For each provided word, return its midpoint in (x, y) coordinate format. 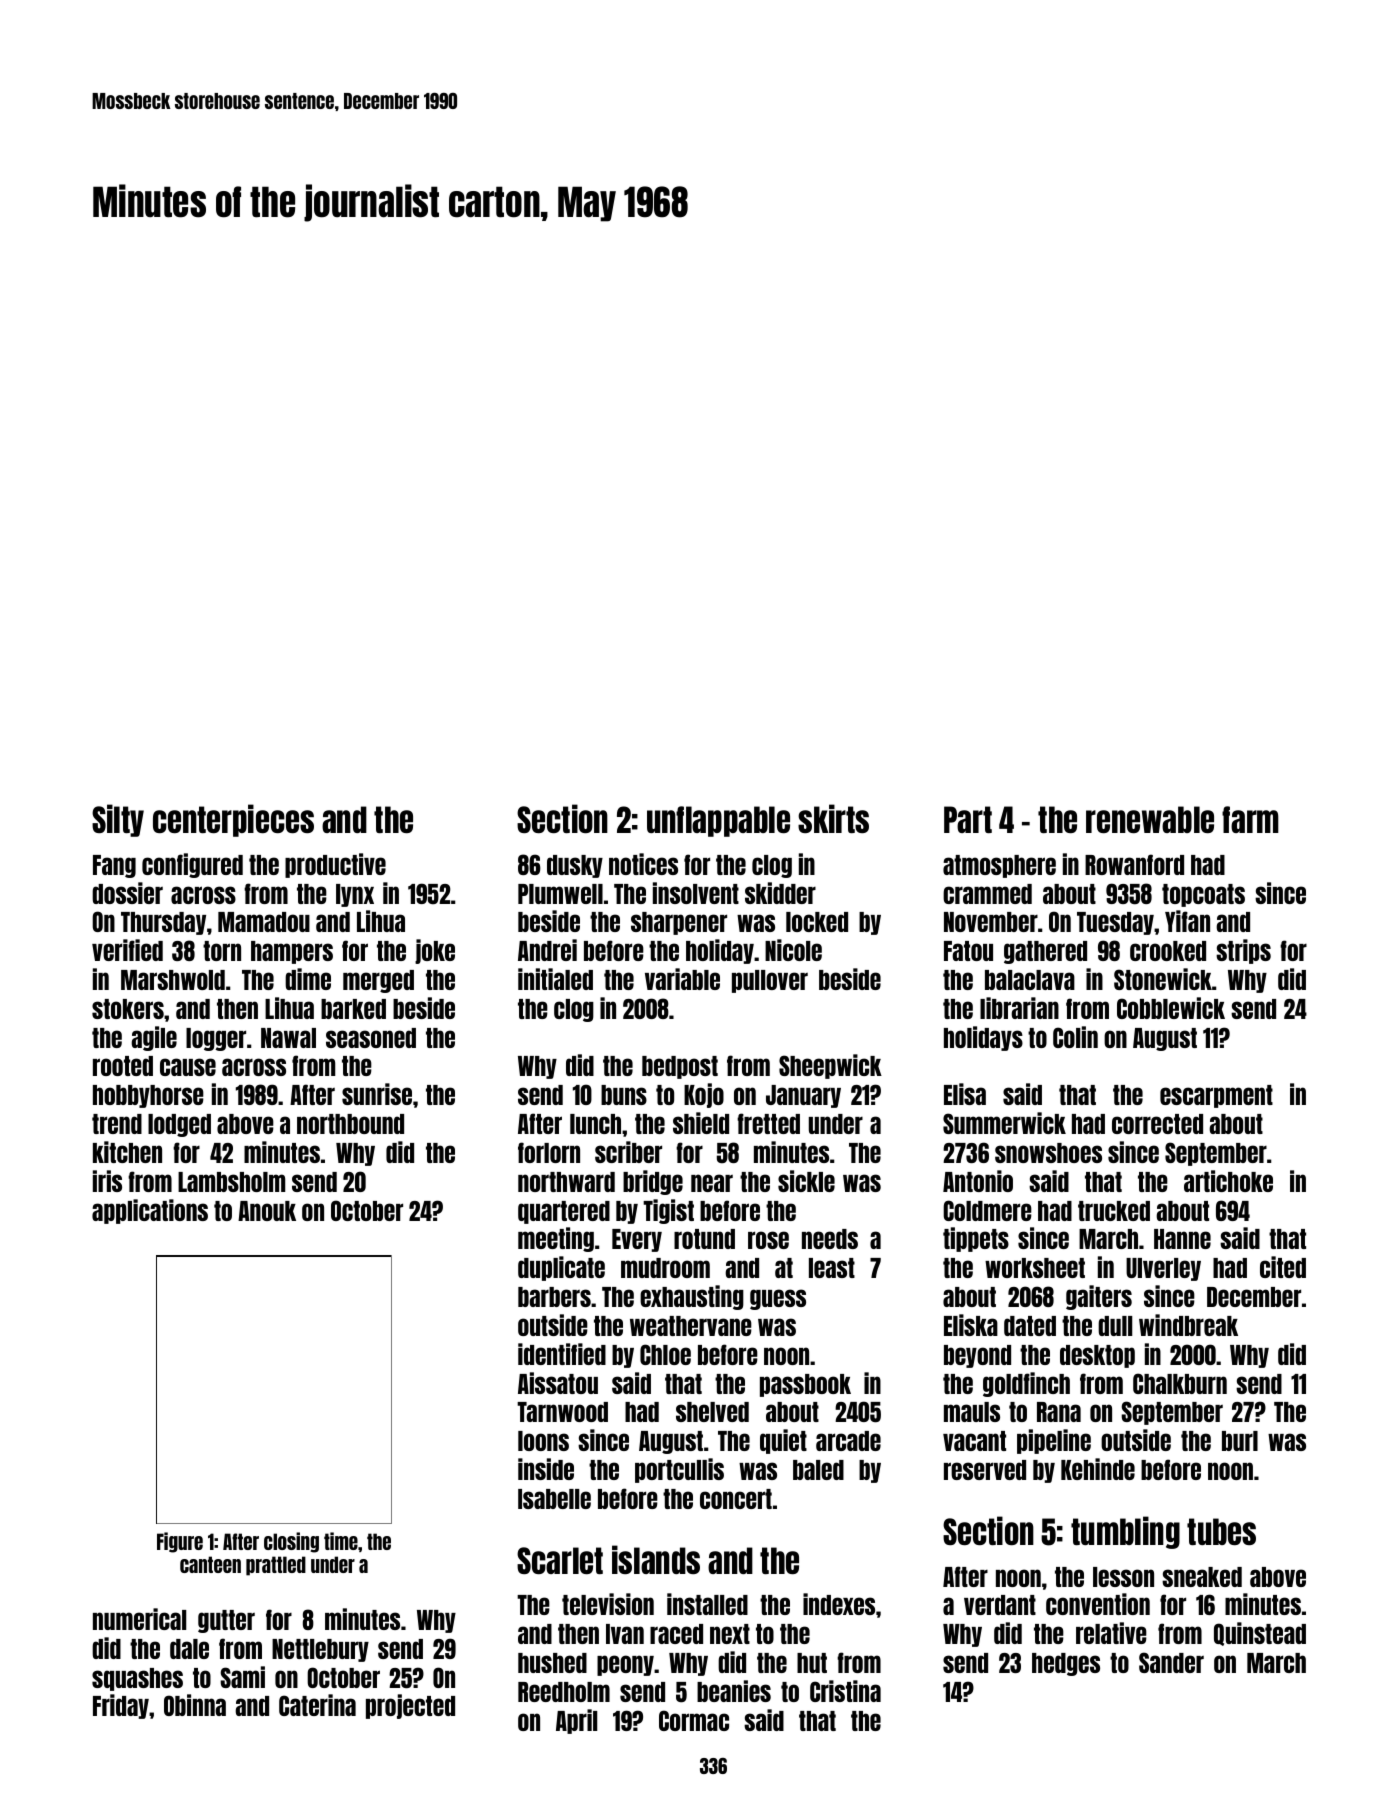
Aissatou (558, 1383)
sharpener (679, 923)
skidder (780, 893)
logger (216, 1039)
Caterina (317, 1705)
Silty (118, 820)
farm (1250, 819)
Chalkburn (1180, 1383)
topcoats (1203, 895)
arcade (848, 1441)
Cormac (694, 1720)
